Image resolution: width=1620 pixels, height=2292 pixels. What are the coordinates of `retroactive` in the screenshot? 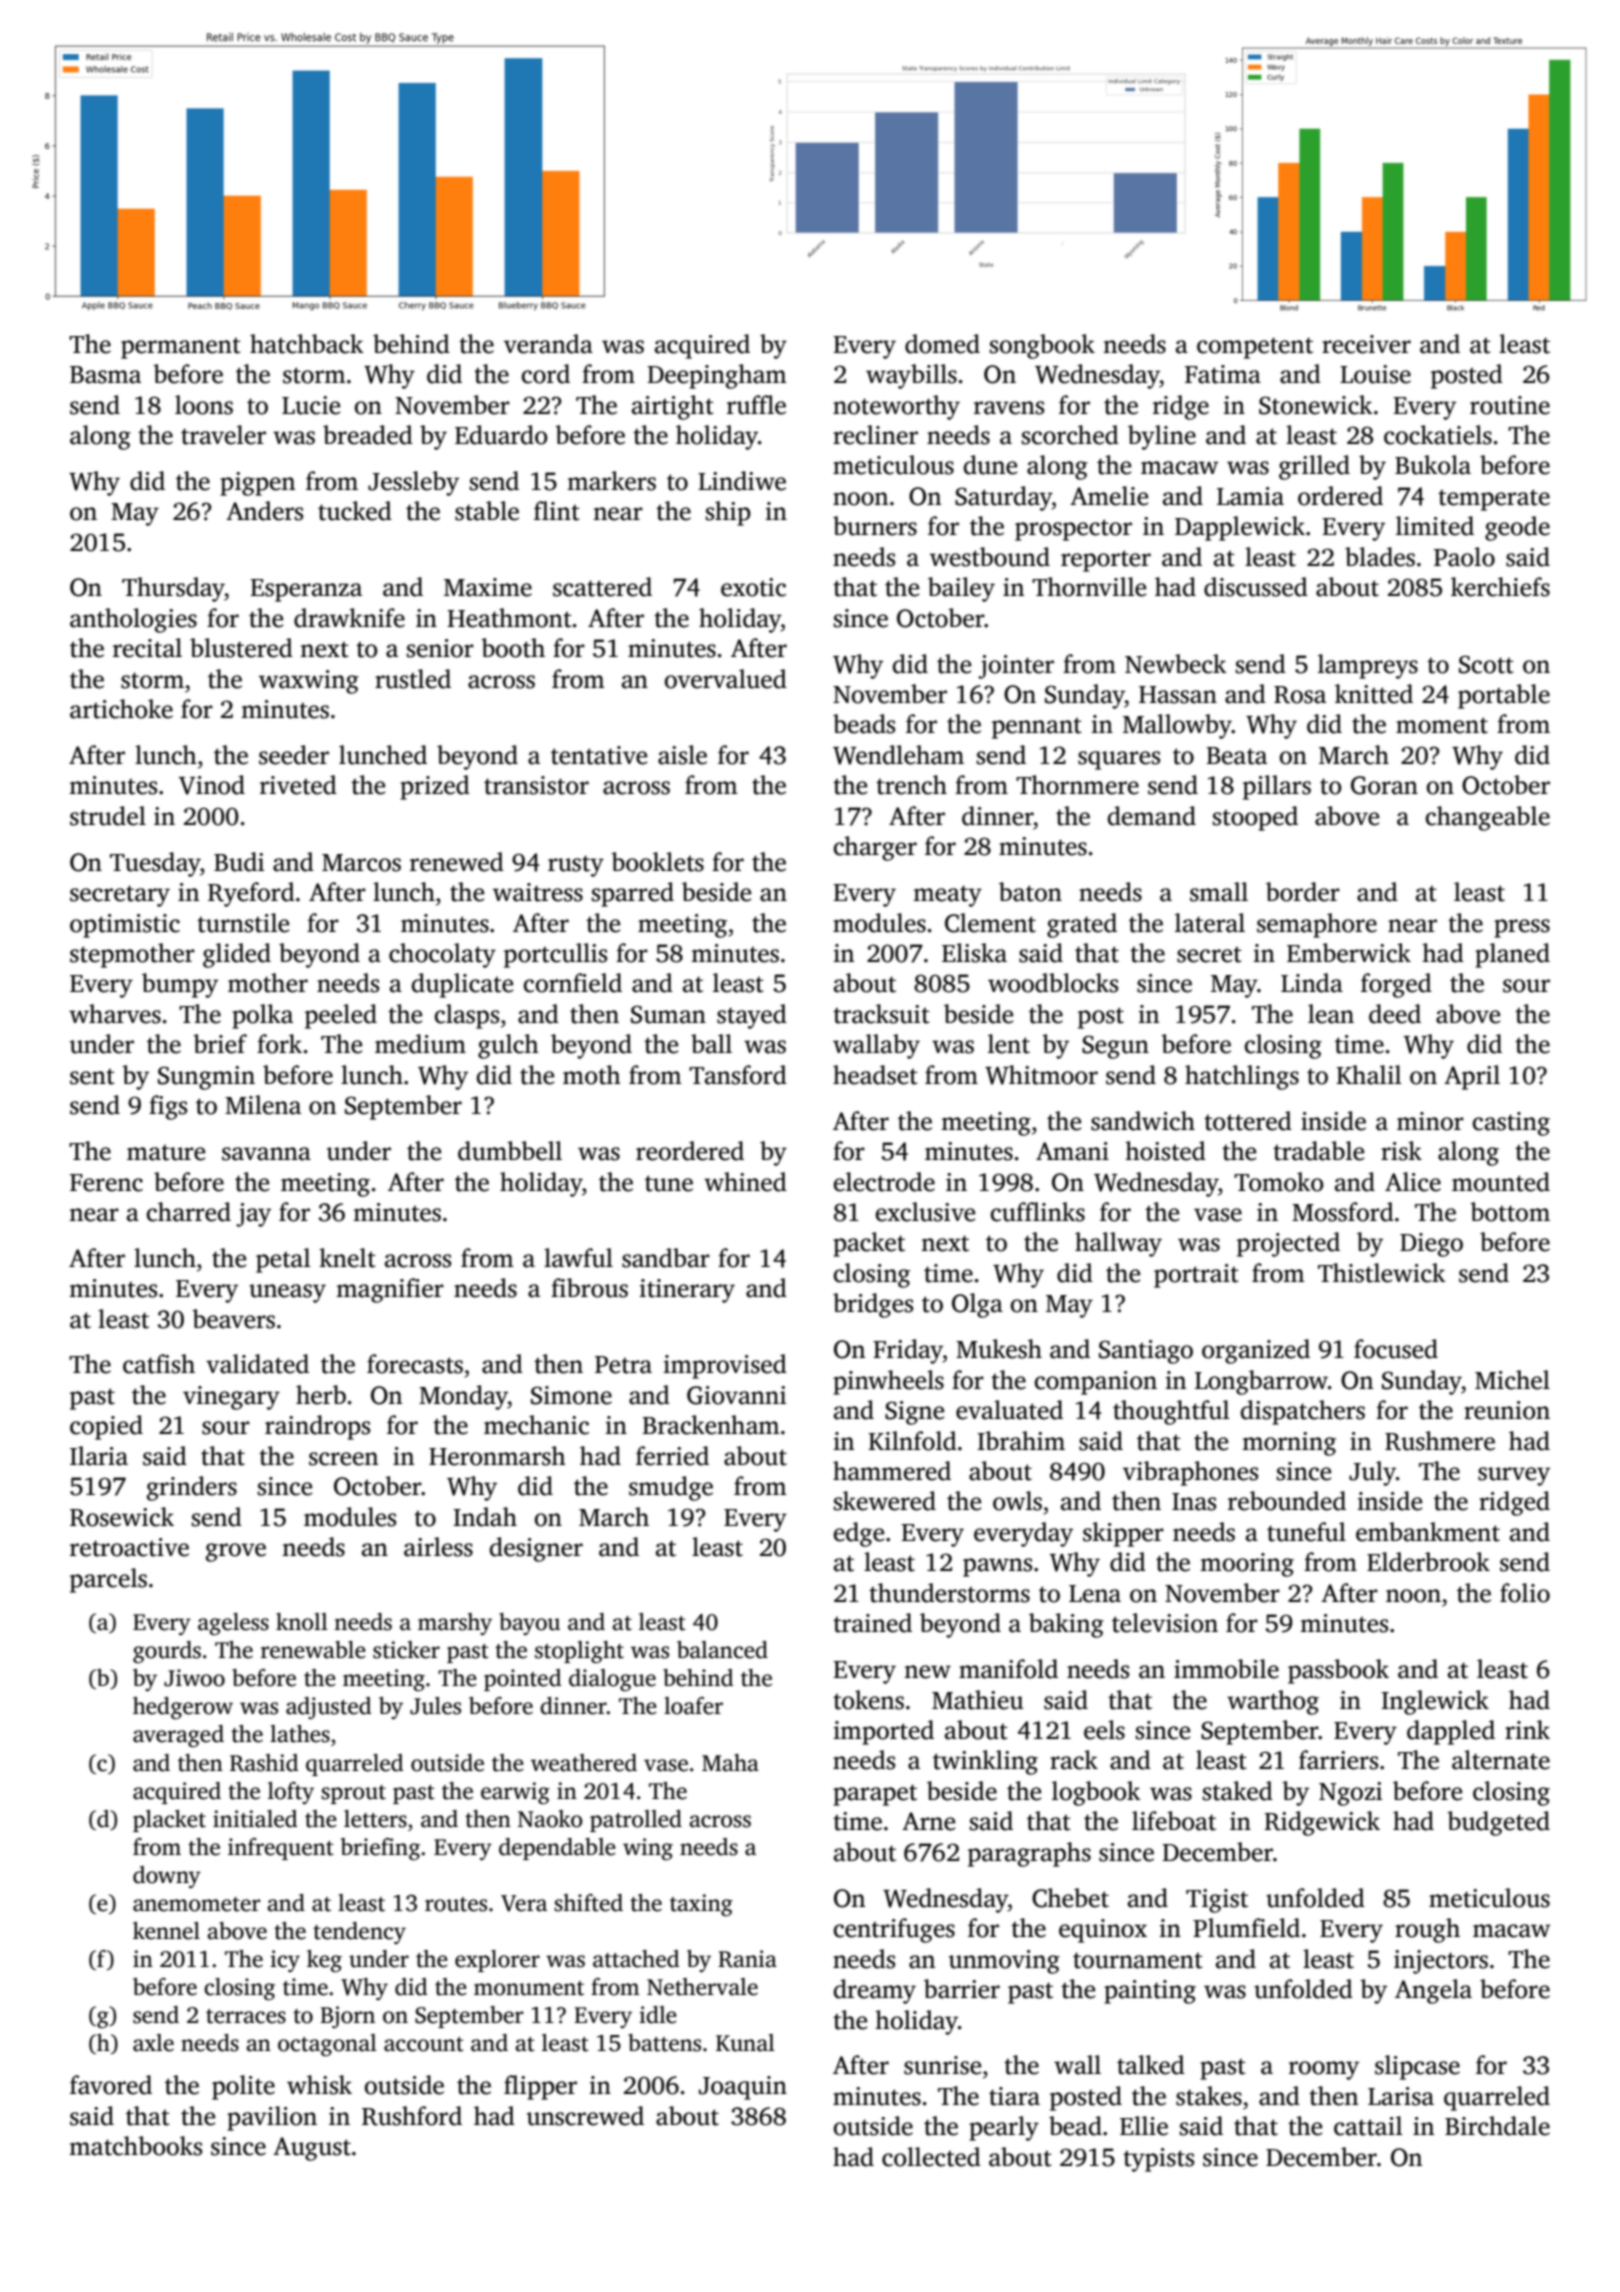 It's located at (129, 1547).
